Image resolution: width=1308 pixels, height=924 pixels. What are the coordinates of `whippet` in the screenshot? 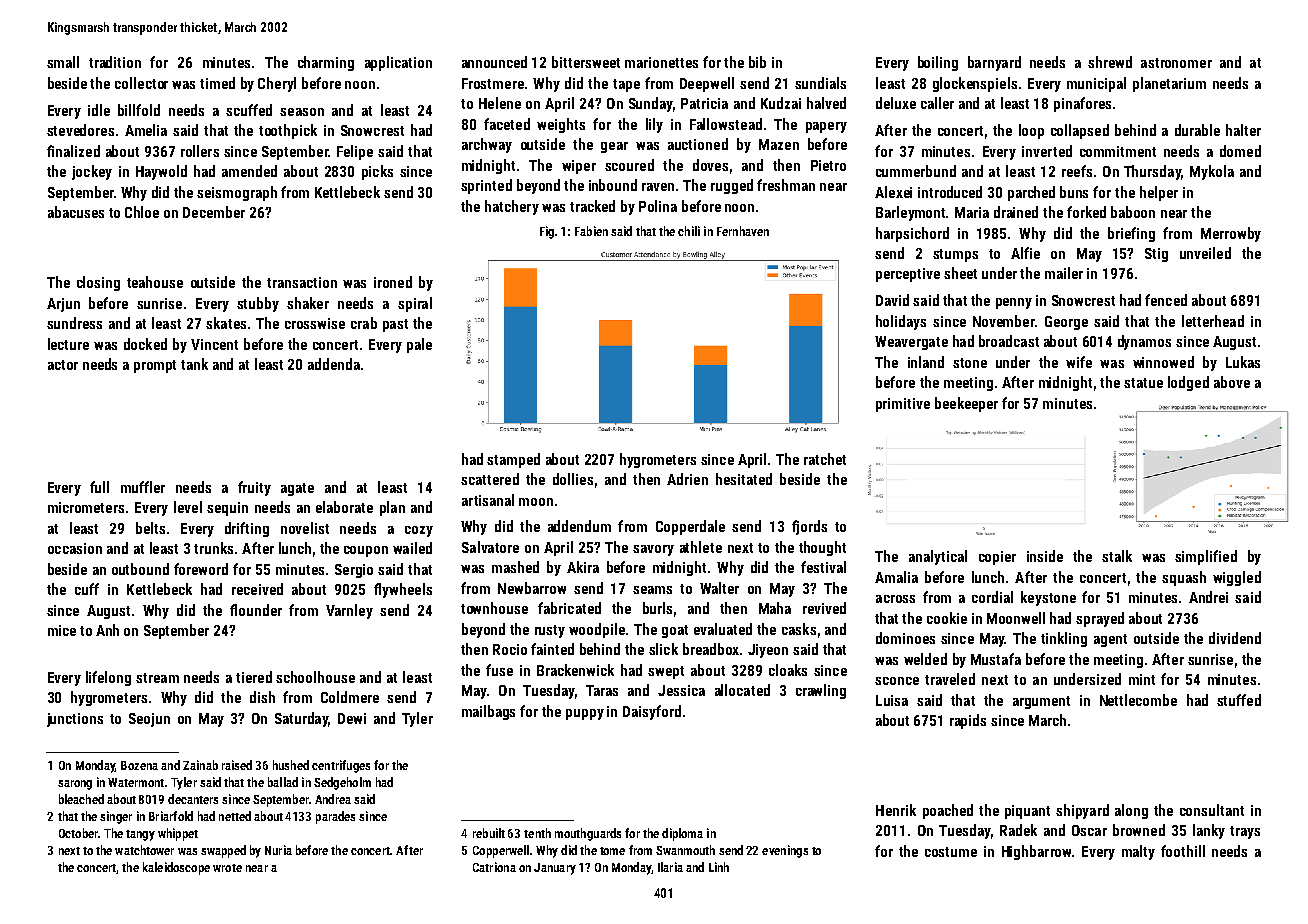 It's located at (178, 834).
